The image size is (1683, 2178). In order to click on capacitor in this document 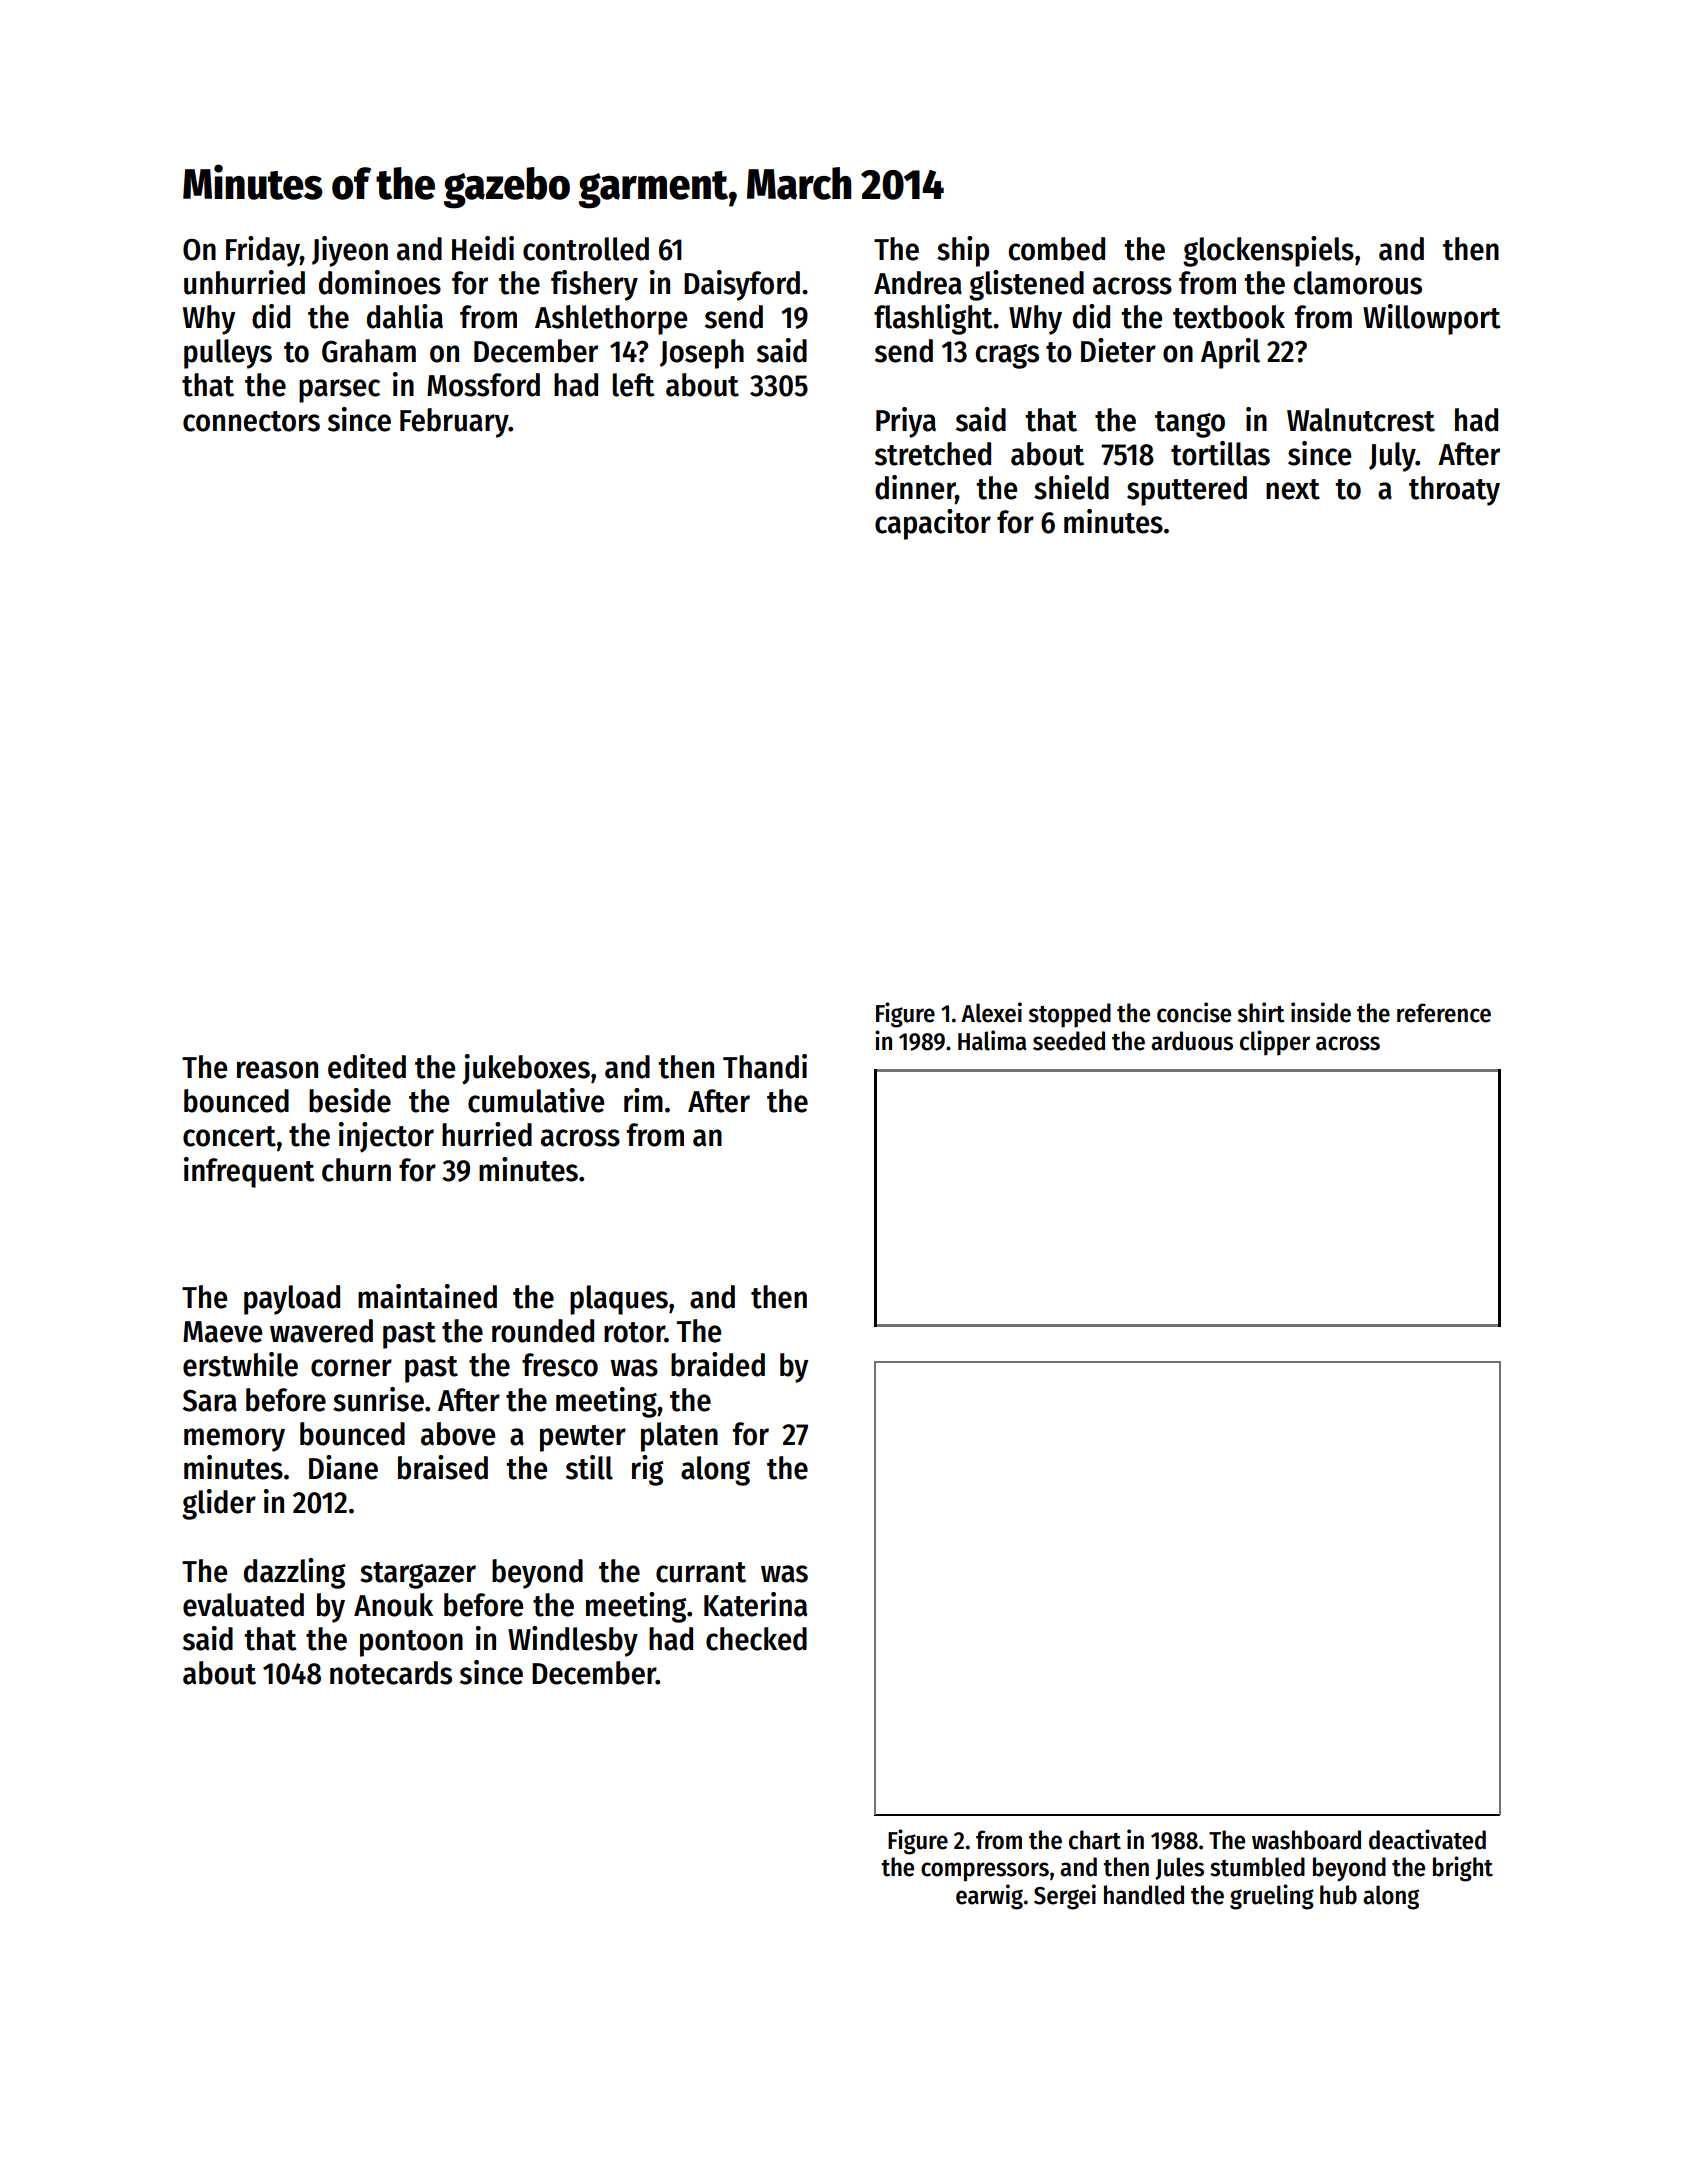, I will do `click(933, 524)`.
